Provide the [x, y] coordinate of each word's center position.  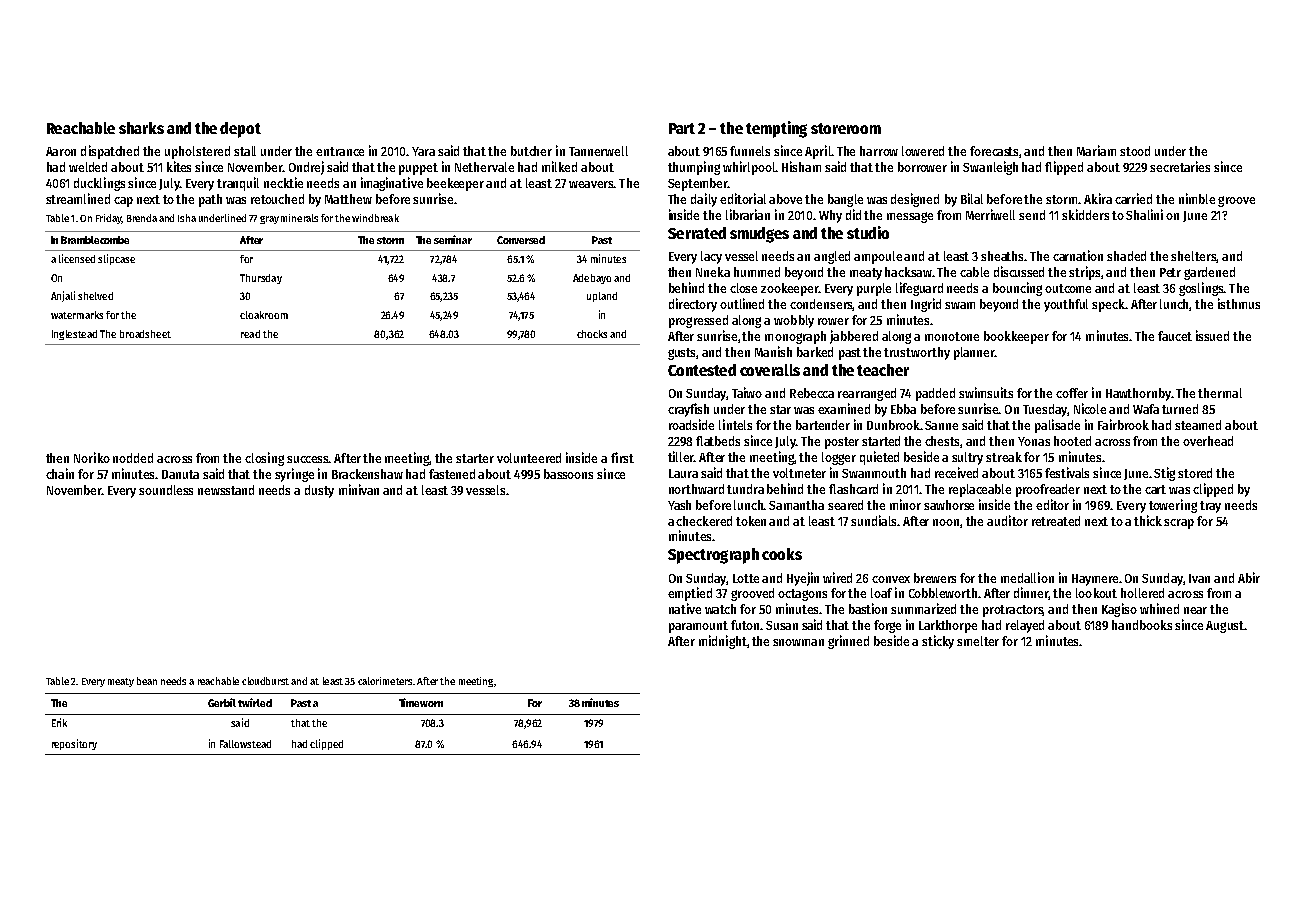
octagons [802, 595]
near [1195, 610]
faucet [1175, 336]
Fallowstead [245, 744]
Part [682, 128]
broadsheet [145, 334]
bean [147, 681]
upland [602, 297]
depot [240, 130]
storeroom [846, 128]
